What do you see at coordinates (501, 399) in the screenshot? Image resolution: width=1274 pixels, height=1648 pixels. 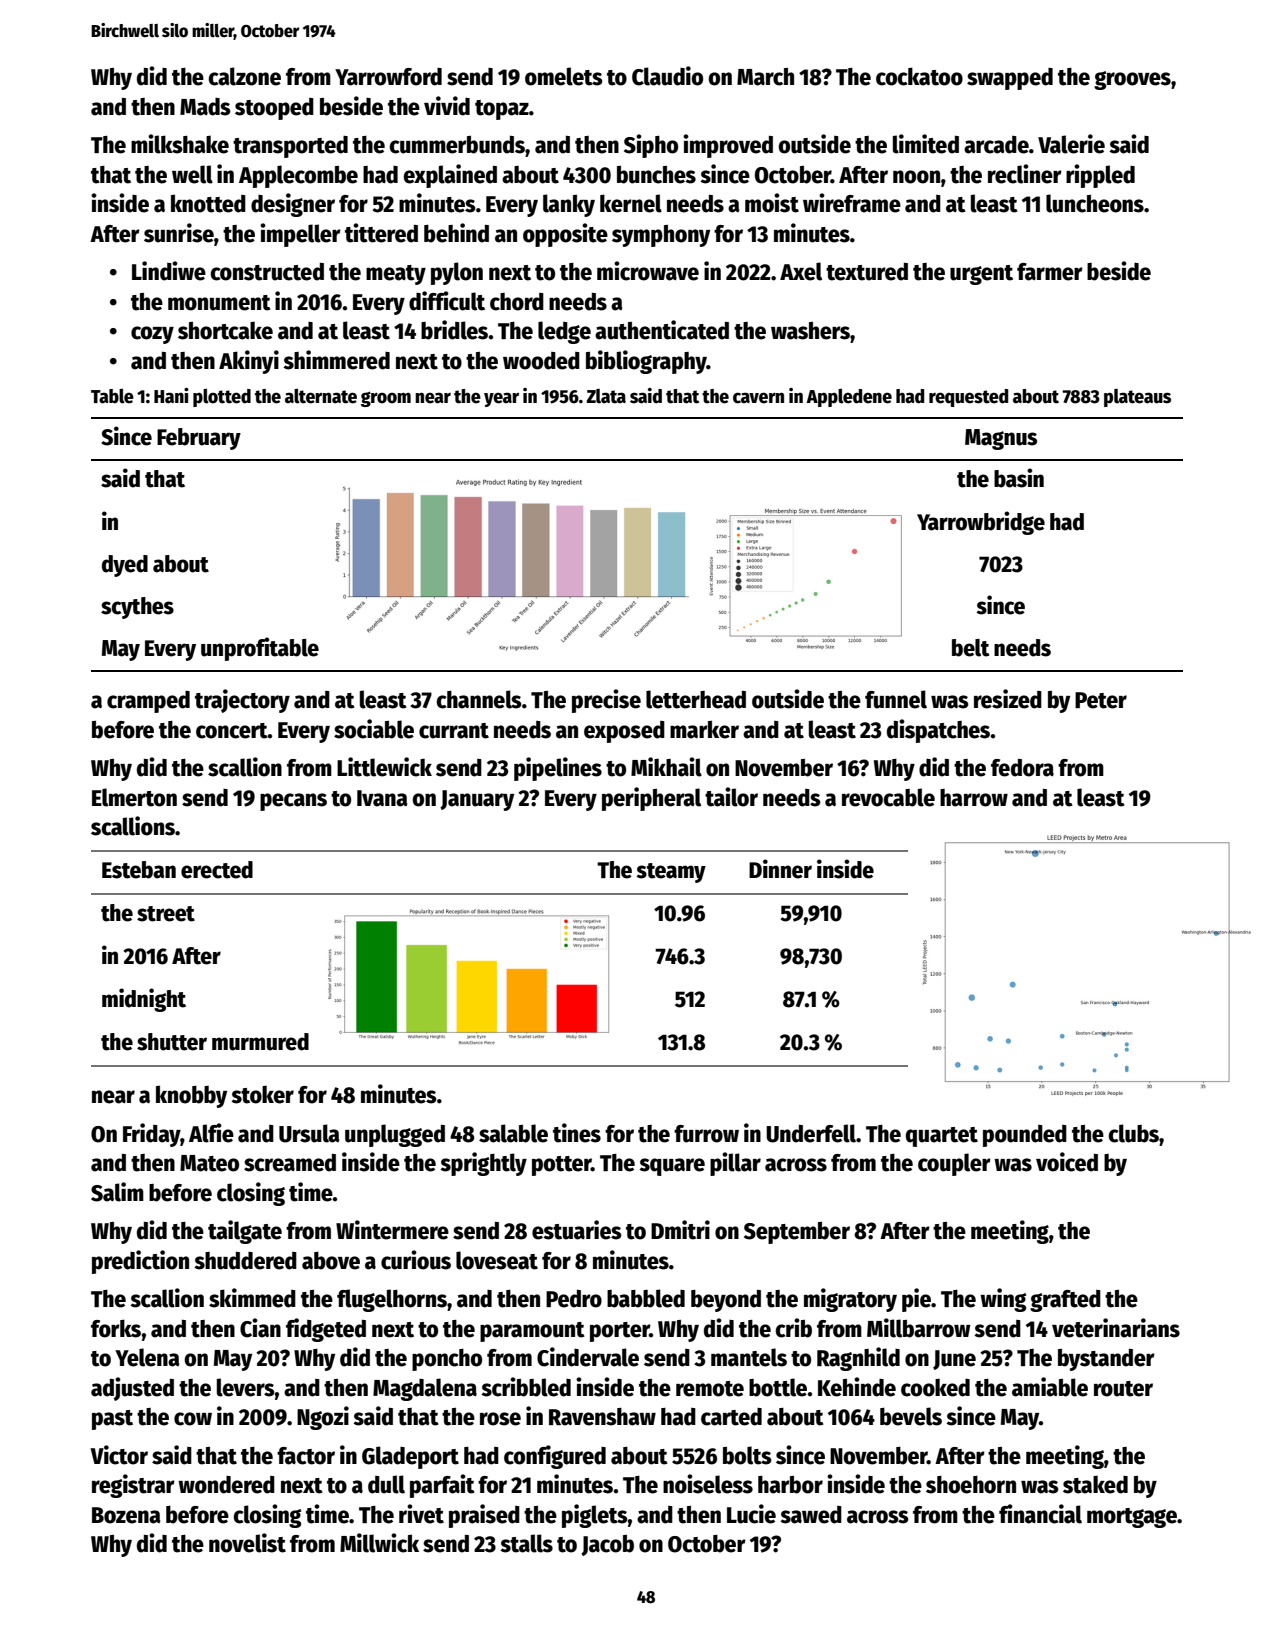 I see `year` at bounding box center [501, 399].
